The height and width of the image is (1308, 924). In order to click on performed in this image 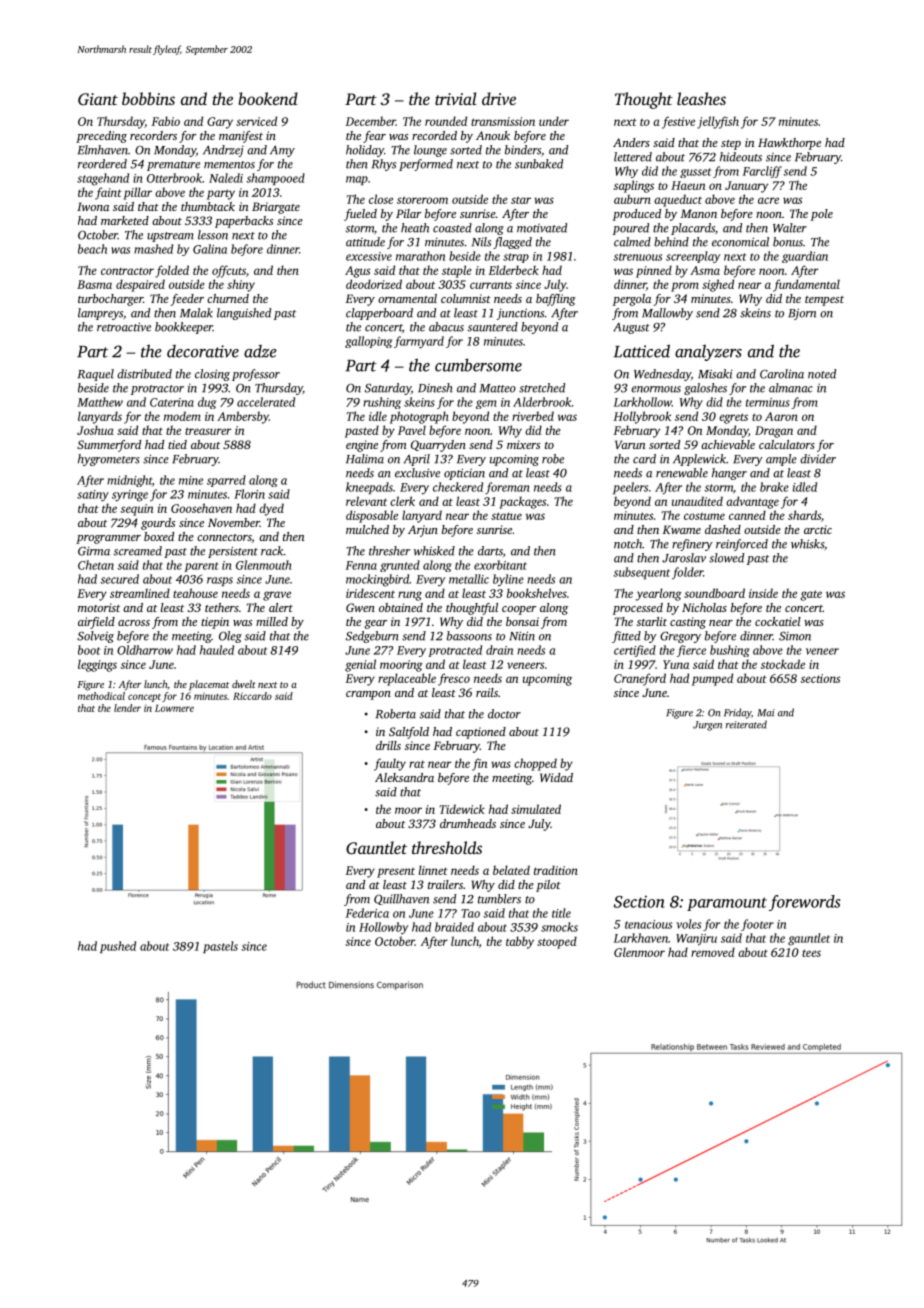, I will do `click(426, 165)`.
